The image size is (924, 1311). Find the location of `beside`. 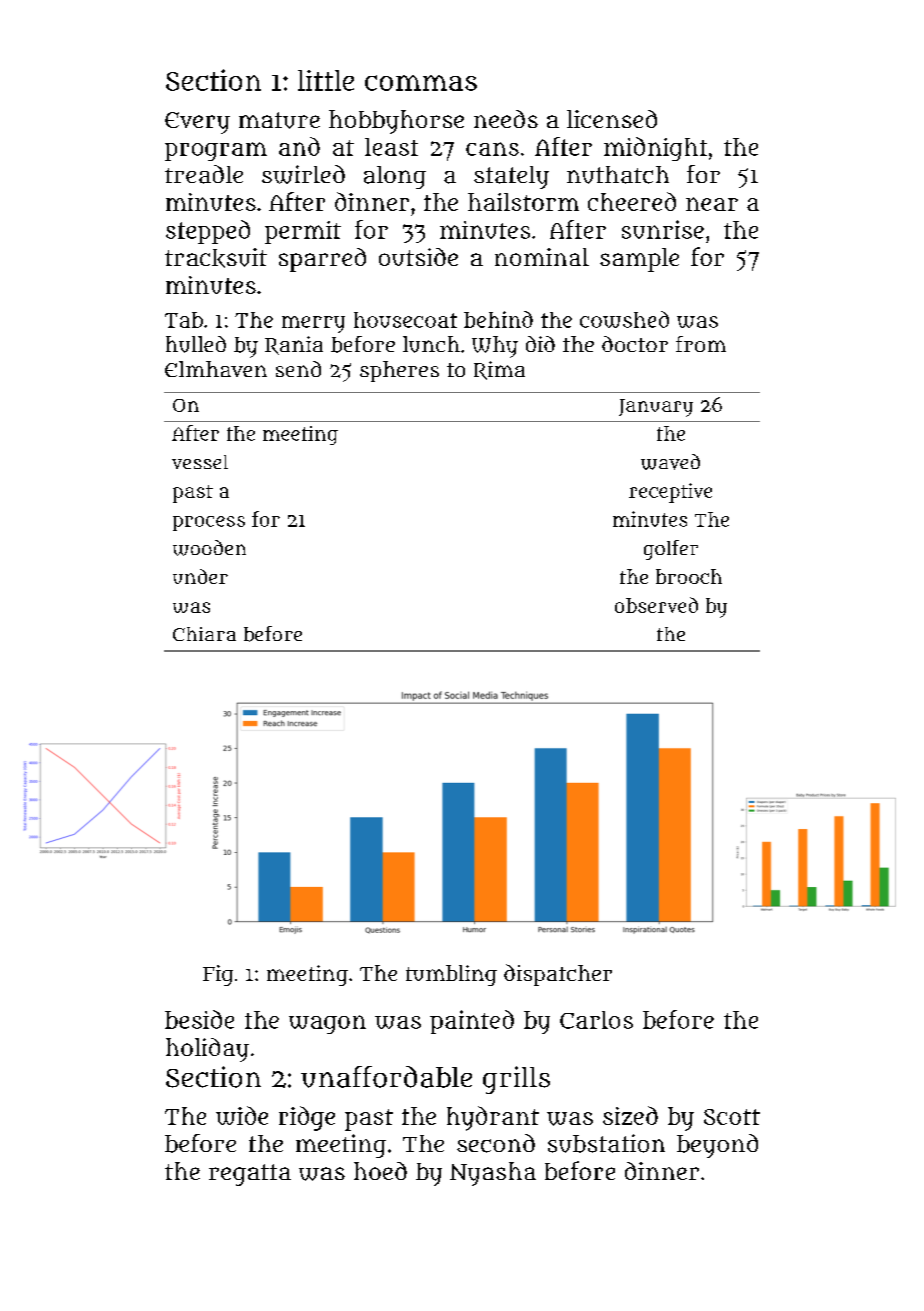

beside is located at coordinates (199, 1019).
